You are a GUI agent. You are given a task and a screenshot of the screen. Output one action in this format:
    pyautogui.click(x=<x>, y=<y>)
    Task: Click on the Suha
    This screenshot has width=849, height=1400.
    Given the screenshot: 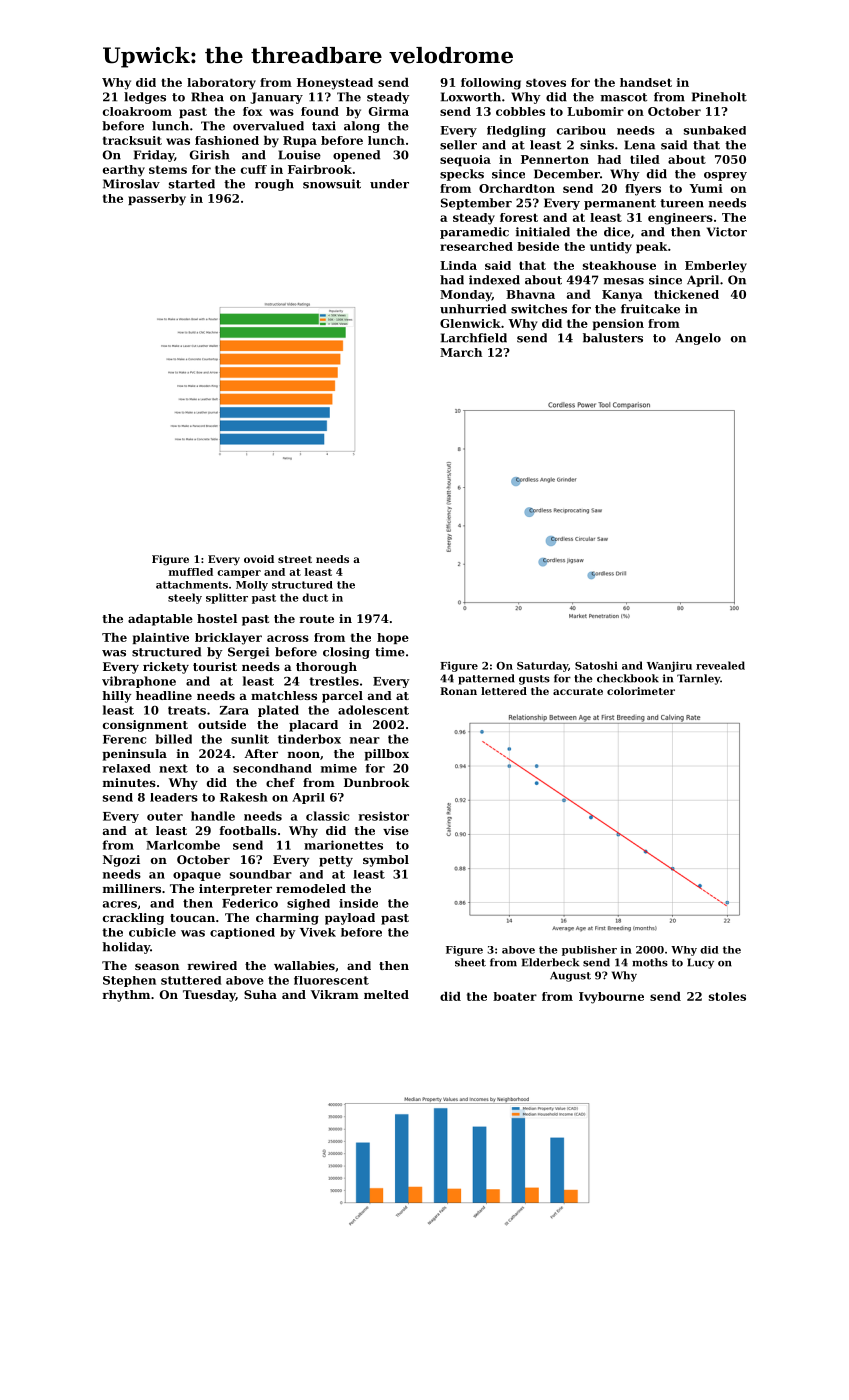 What is the action you would take?
    pyautogui.click(x=260, y=994)
